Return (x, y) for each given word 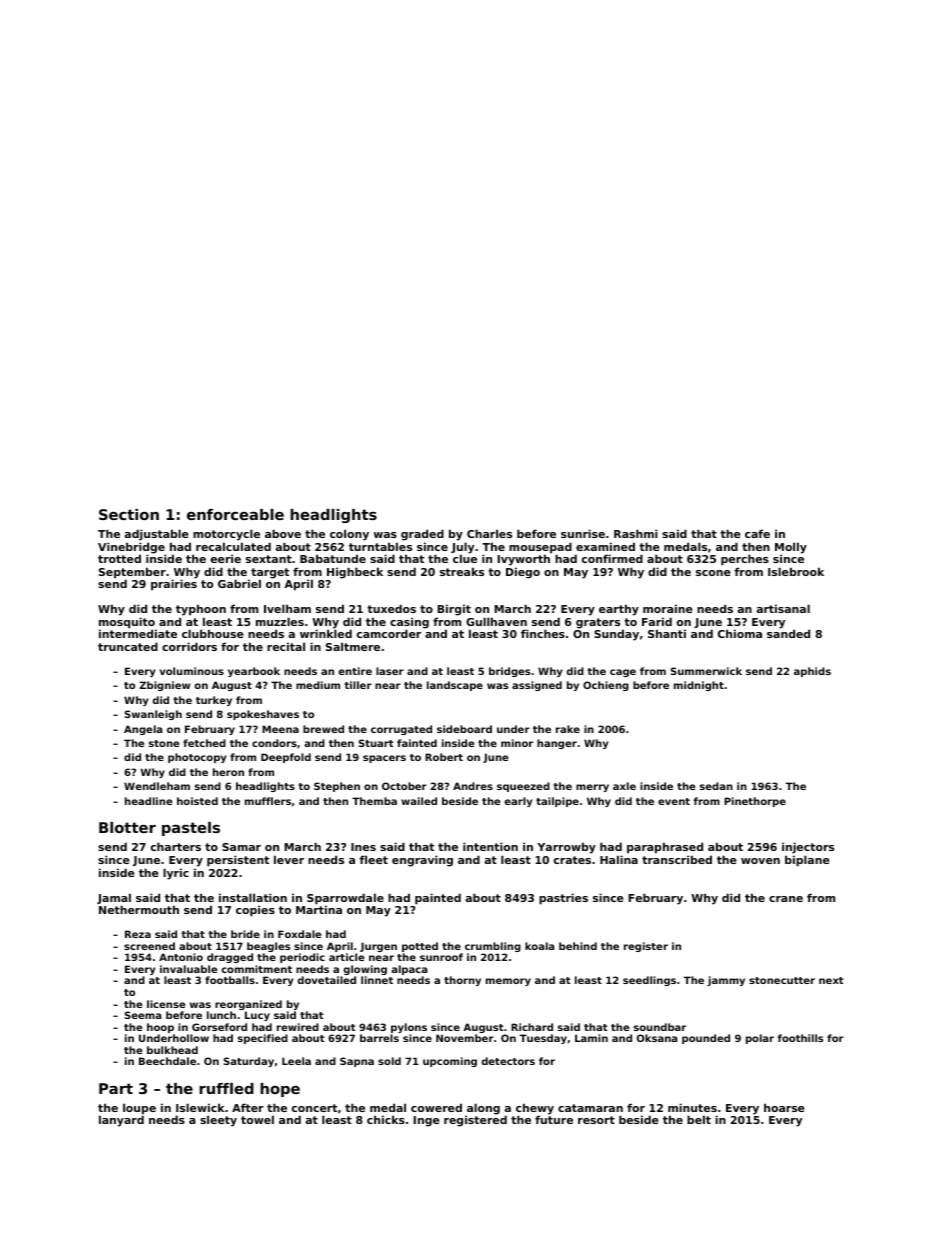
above (283, 533)
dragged (230, 958)
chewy (535, 1109)
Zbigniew (164, 686)
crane (786, 899)
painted (438, 899)
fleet (373, 859)
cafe (757, 533)
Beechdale (167, 1061)
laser (390, 671)
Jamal (114, 898)
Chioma (740, 633)
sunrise (583, 533)
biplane (807, 861)
